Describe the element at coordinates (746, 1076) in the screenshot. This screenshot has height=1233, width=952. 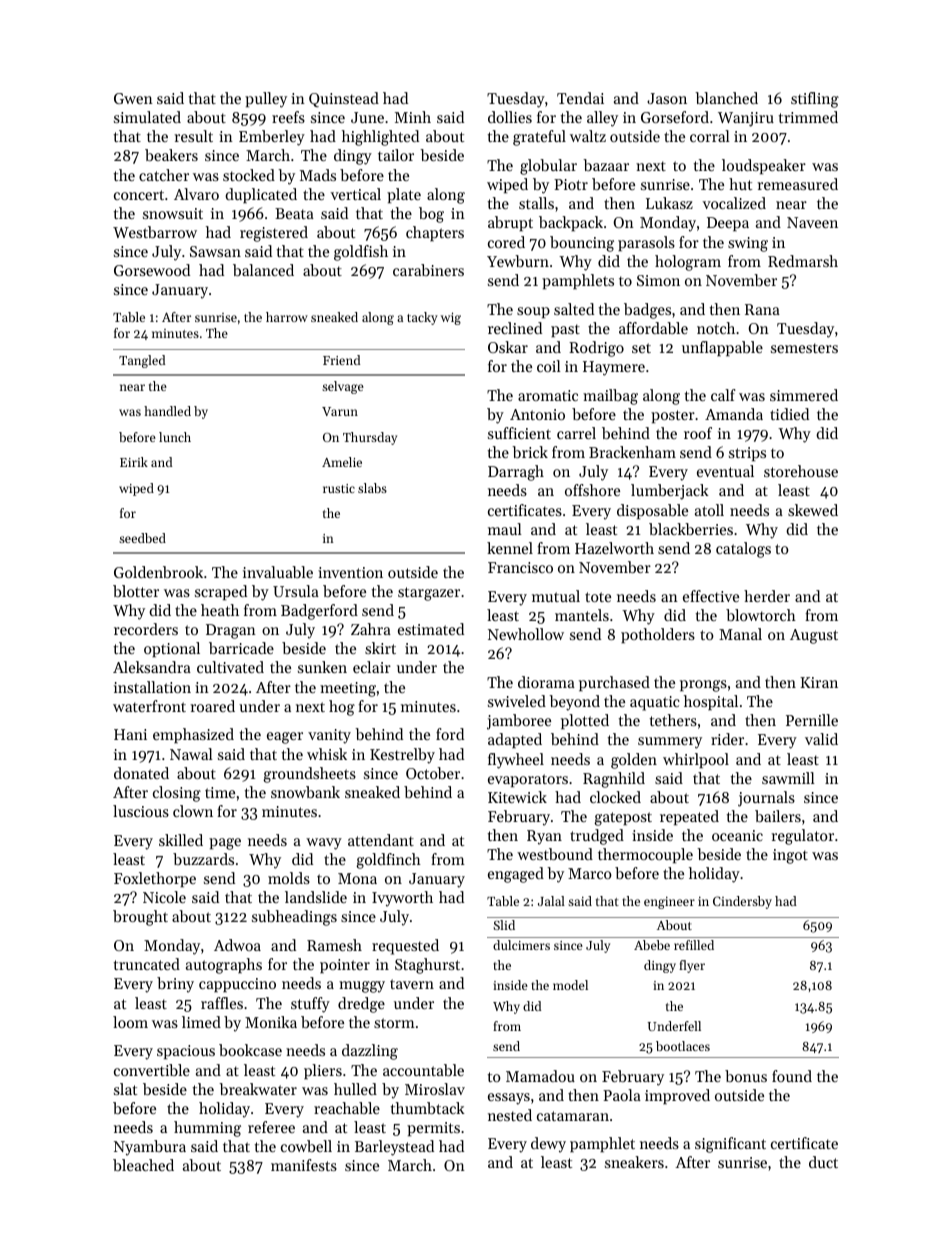
I see `bonus` at that location.
